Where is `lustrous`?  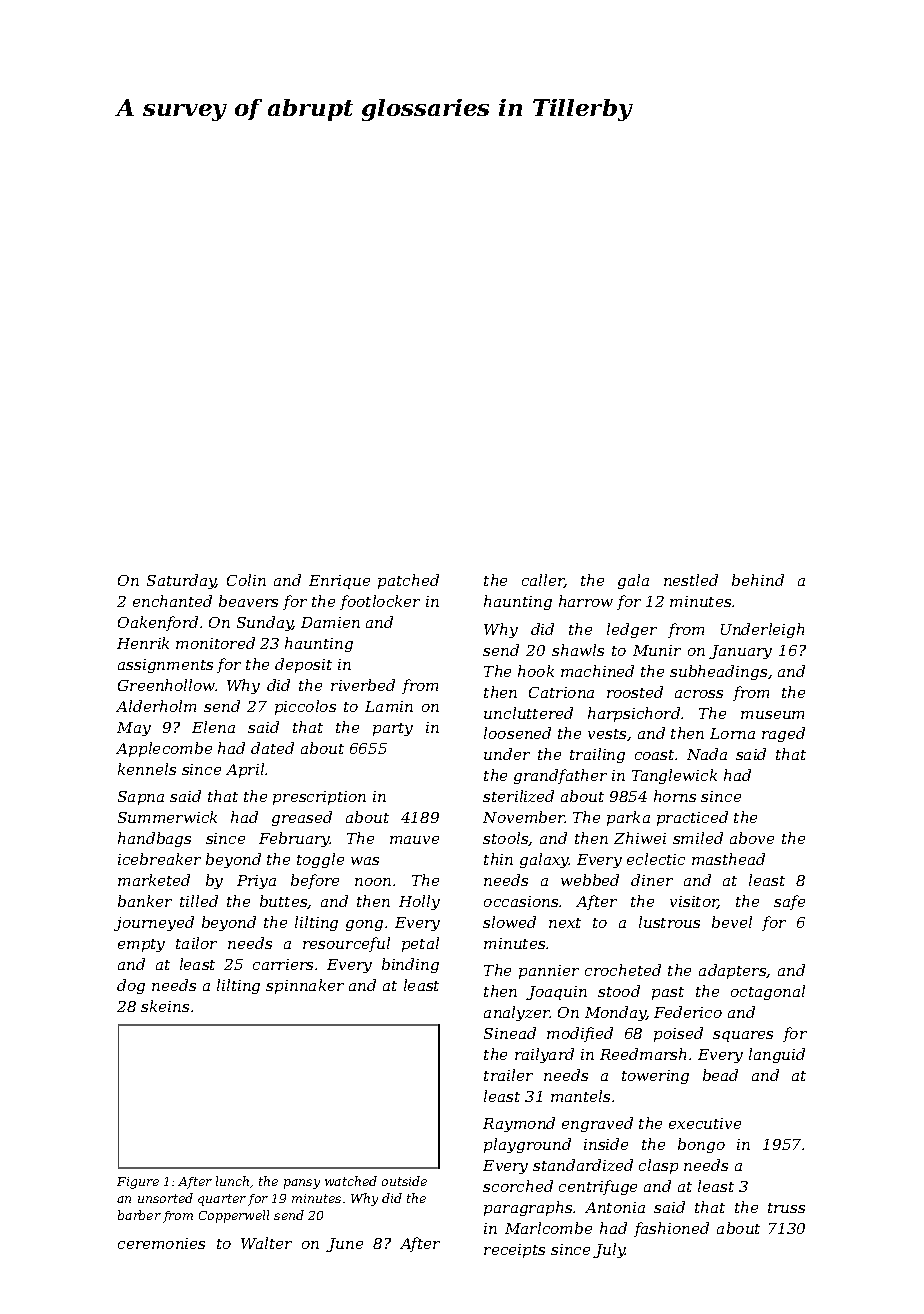 lustrous is located at coordinates (669, 922).
